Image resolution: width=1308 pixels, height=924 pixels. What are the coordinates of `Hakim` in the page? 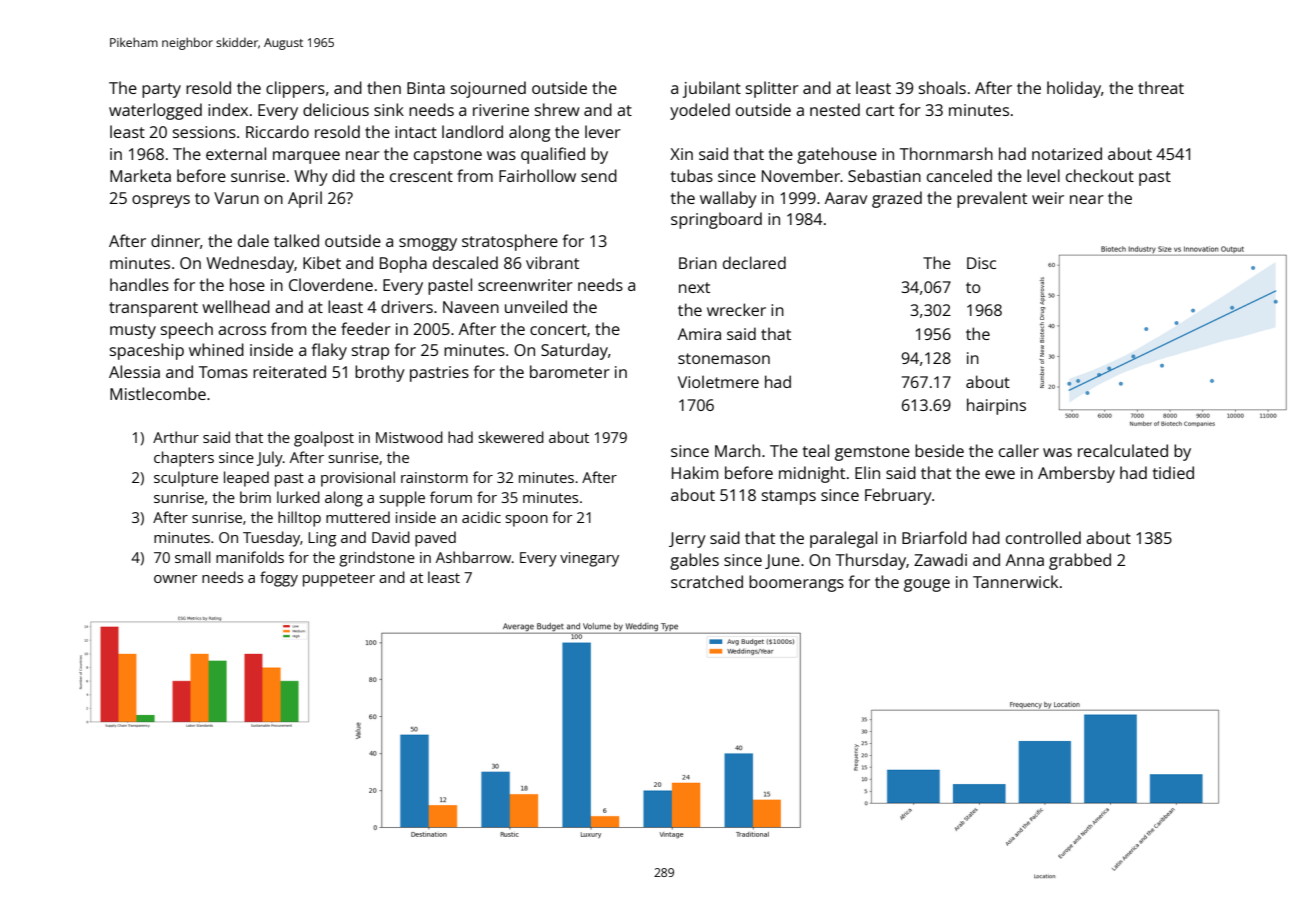 It's located at (695, 472).
